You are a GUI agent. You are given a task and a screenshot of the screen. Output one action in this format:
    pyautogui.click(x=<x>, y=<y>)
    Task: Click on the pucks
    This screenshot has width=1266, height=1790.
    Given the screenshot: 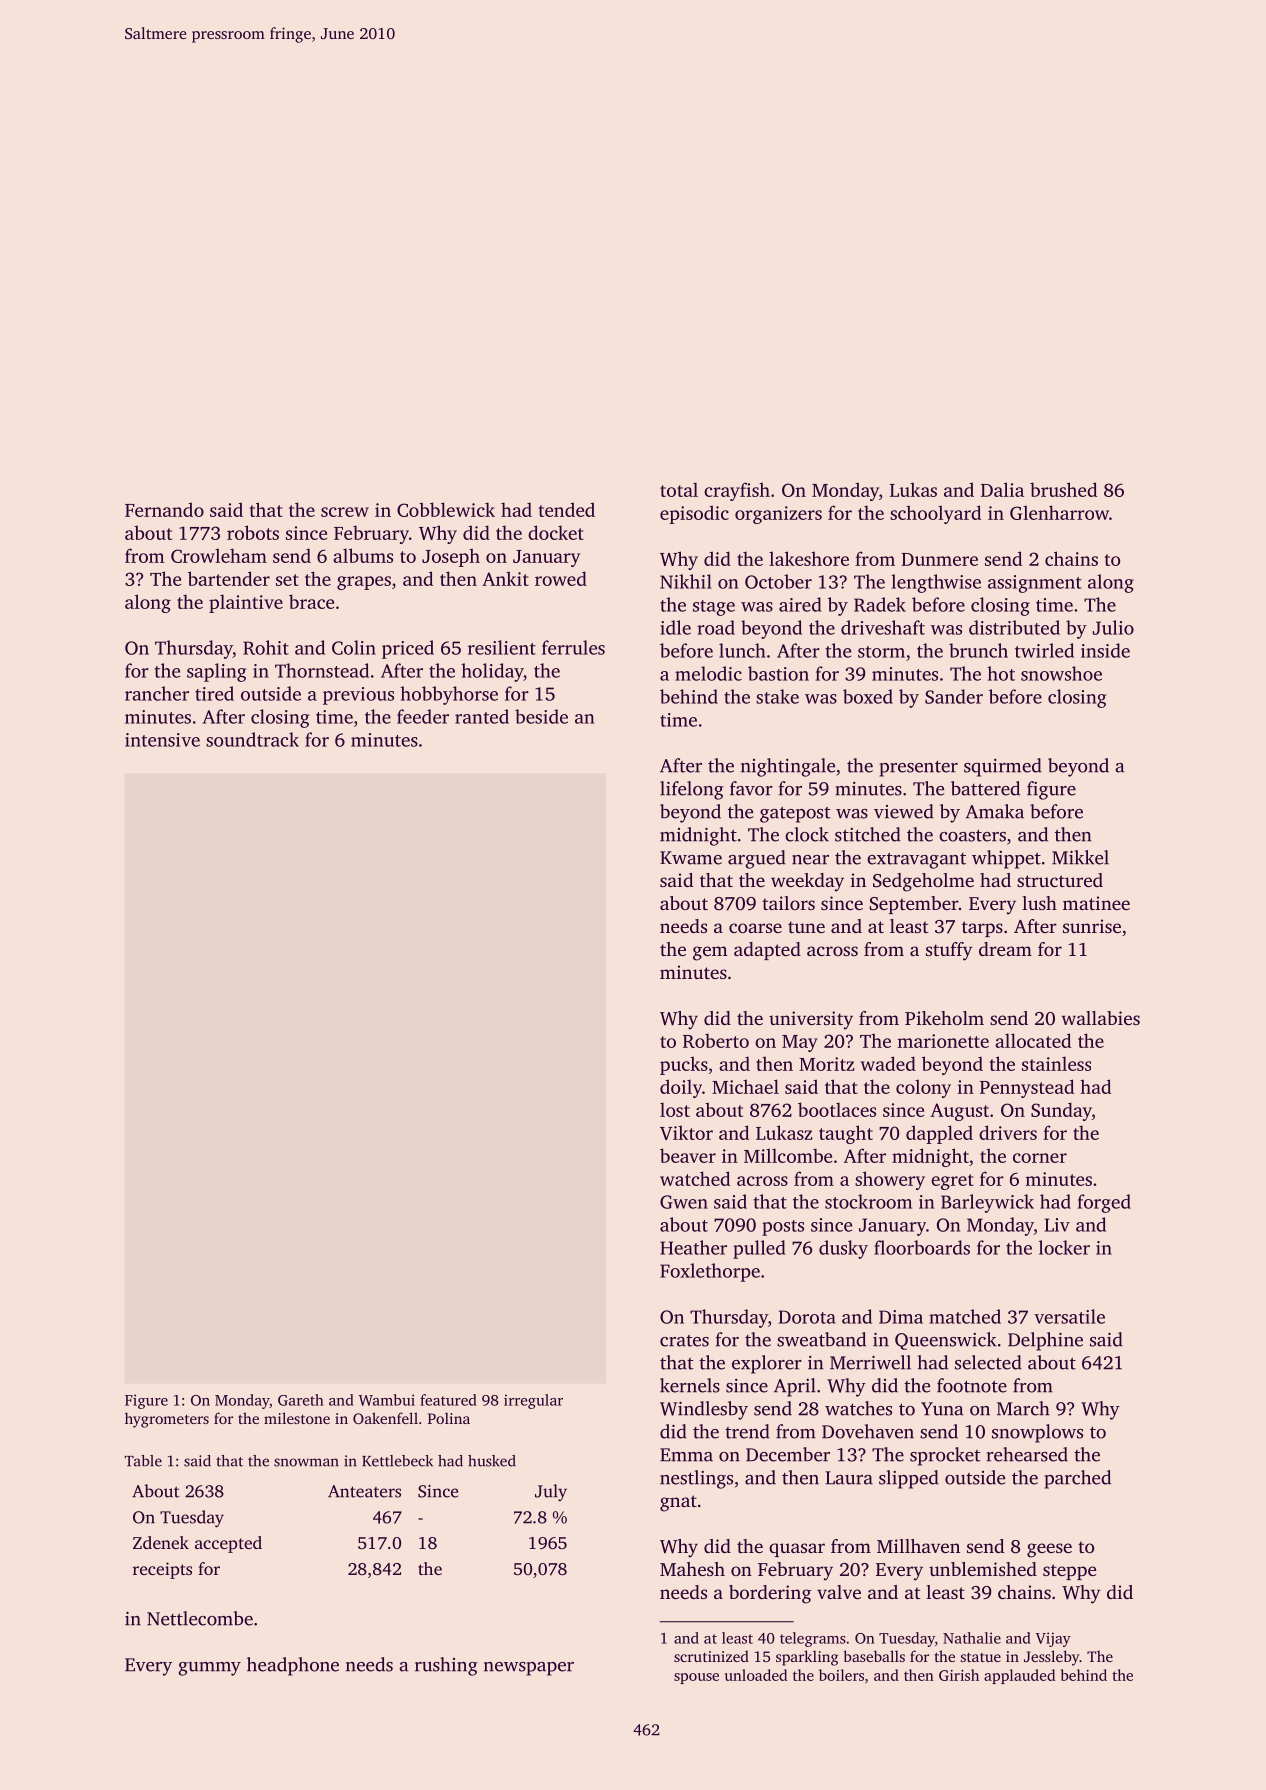 What is the action you would take?
    pyautogui.click(x=684, y=1065)
